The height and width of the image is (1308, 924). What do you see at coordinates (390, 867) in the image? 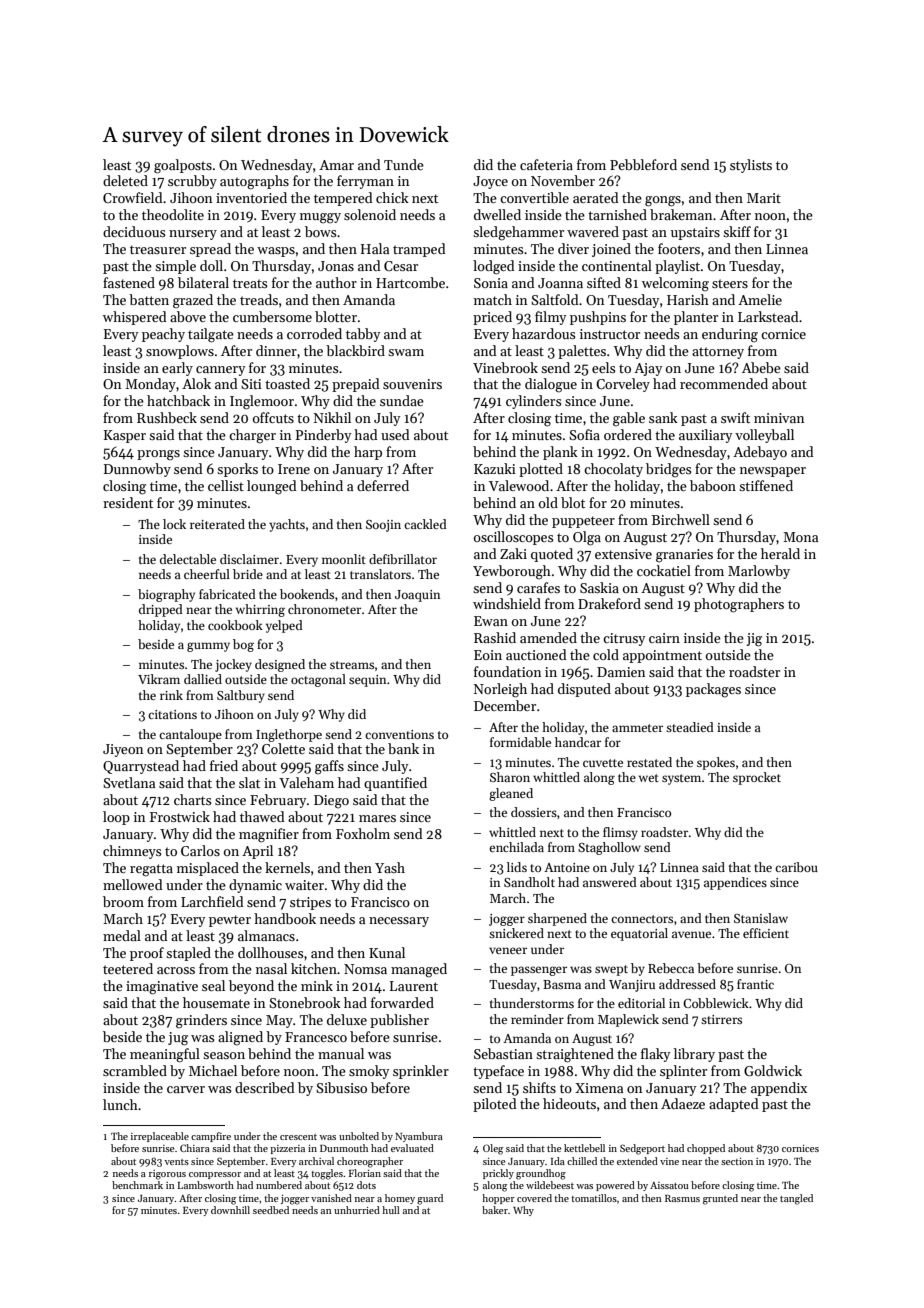
I see `Yash` at bounding box center [390, 867].
